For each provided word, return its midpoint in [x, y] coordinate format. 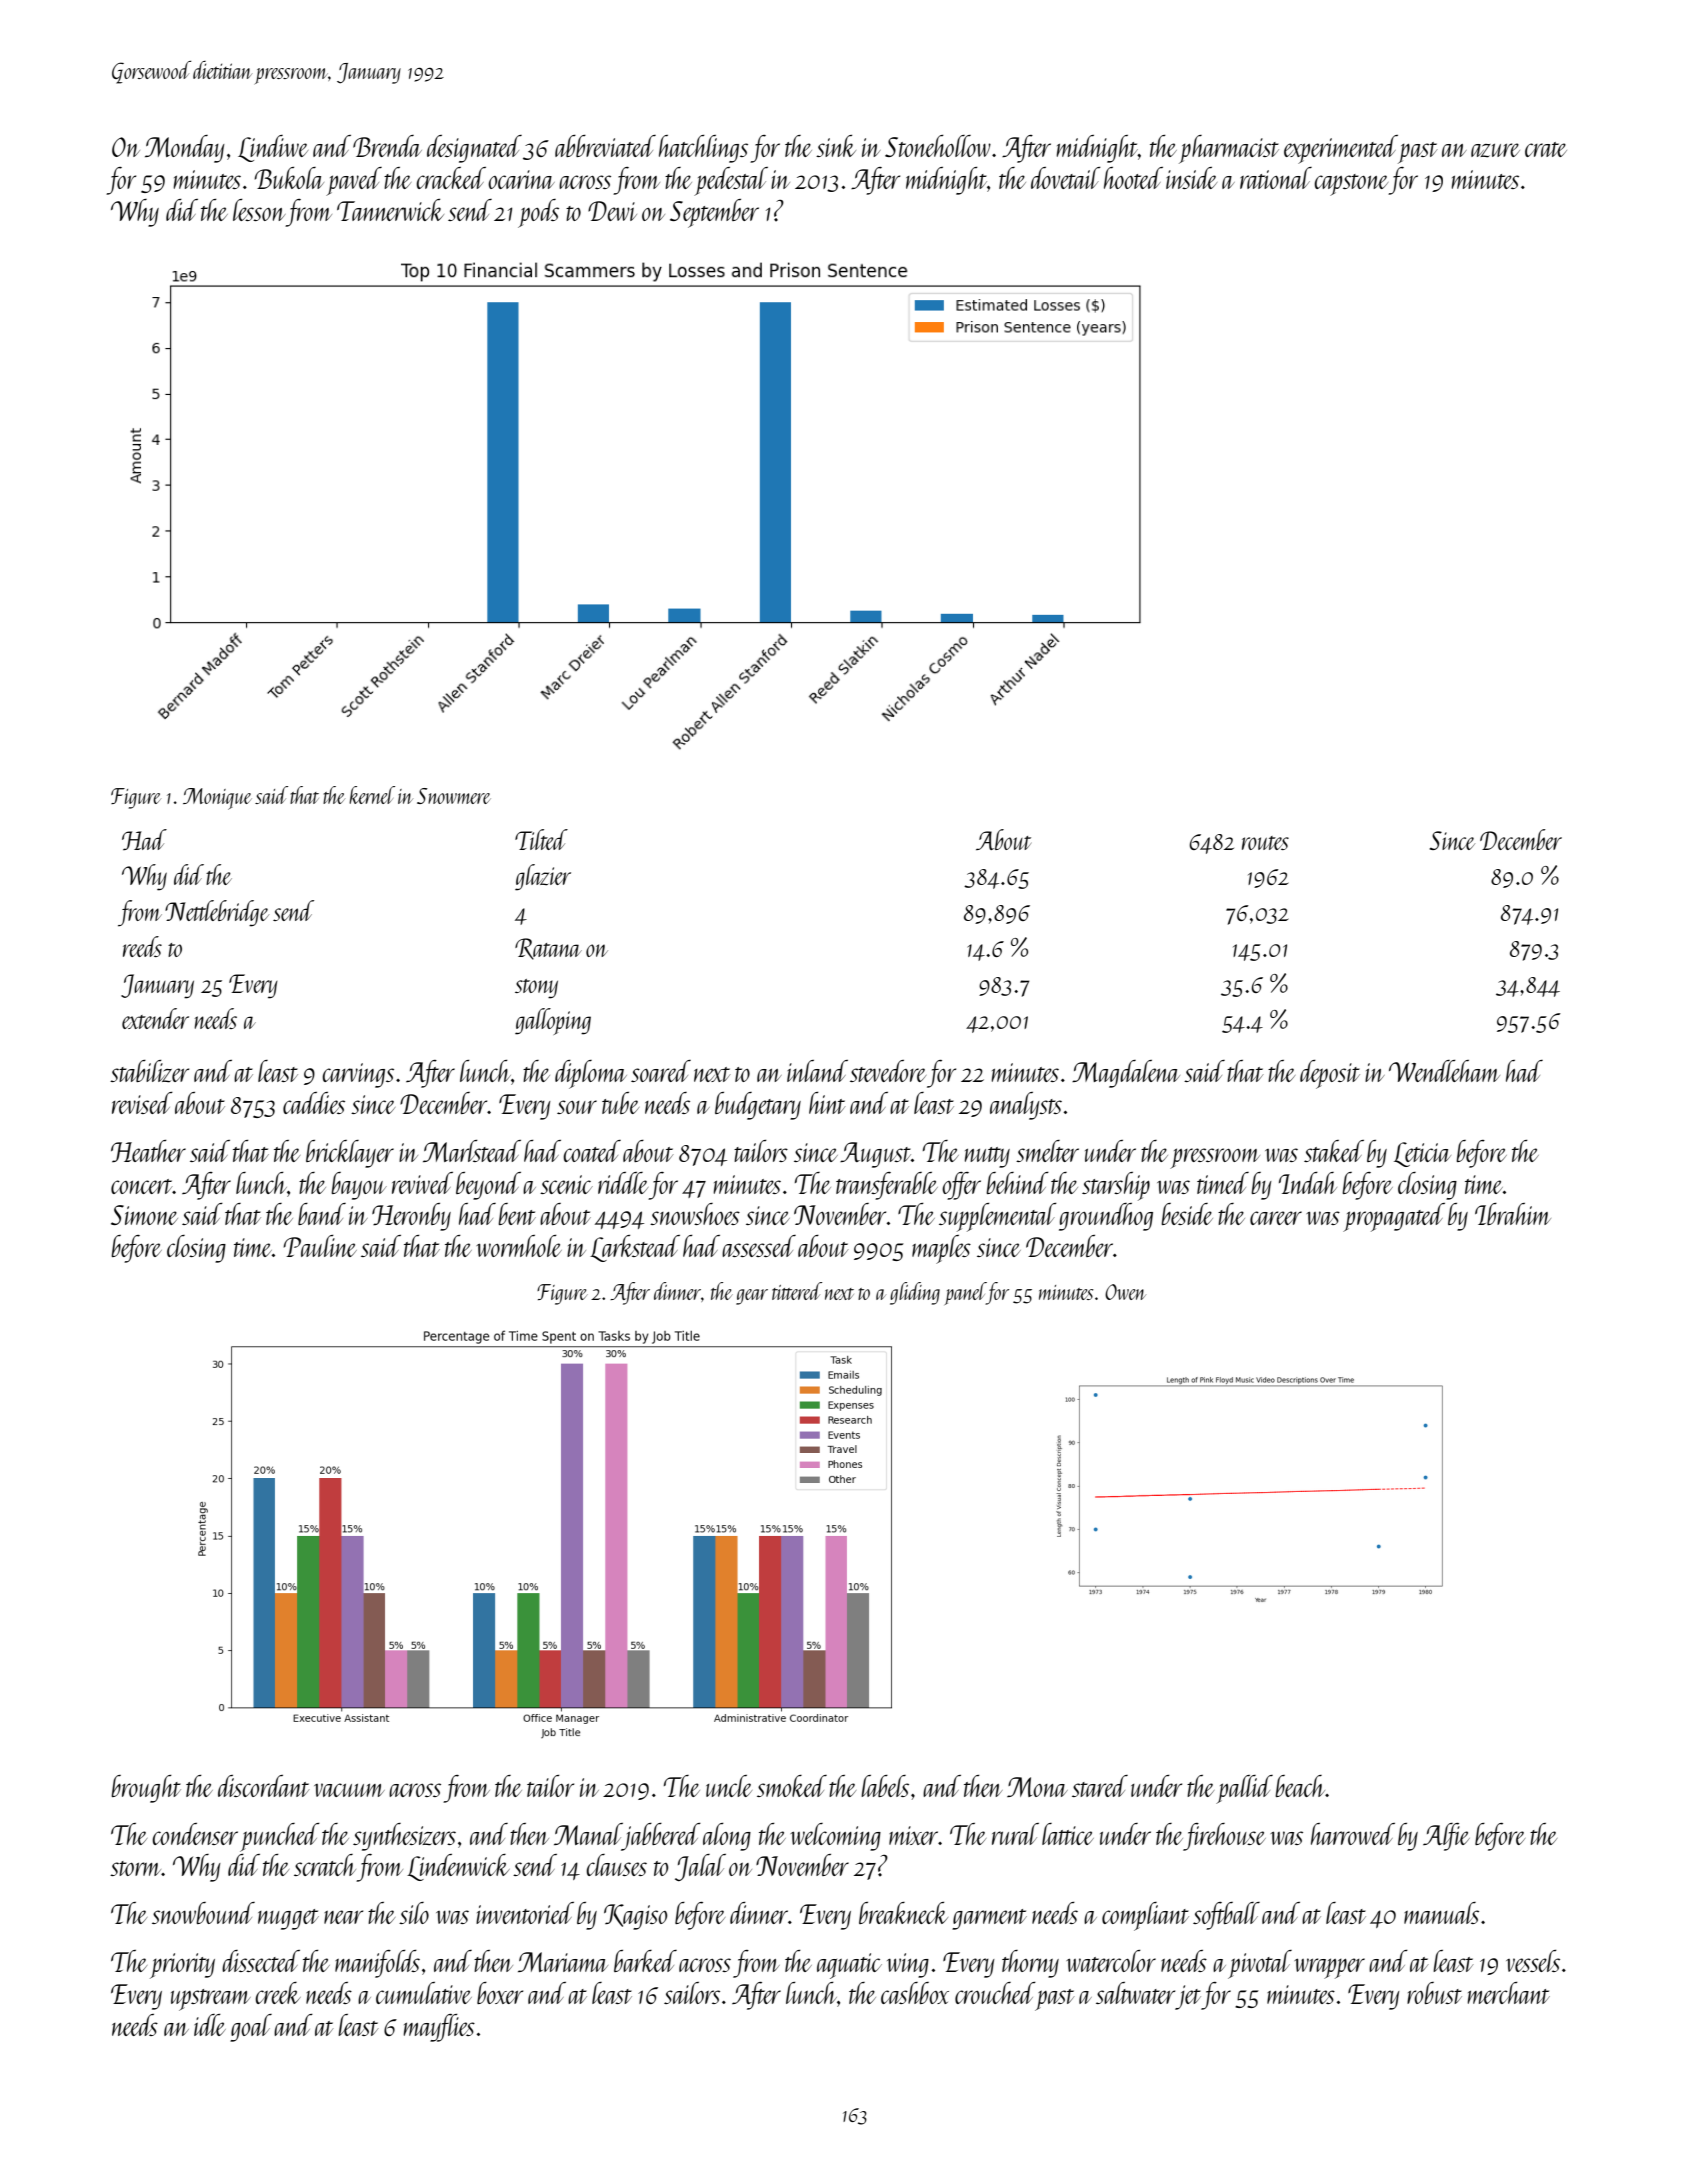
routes [1265, 843]
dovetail [1066, 178]
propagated [1394, 1217]
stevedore [888, 1071]
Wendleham [1444, 1071]
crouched [995, 1993]
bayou [359, 1186]
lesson [259, 210]
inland [817, 1071]
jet [1188, 1997]
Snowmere [454, 796]
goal [251, 2028]
